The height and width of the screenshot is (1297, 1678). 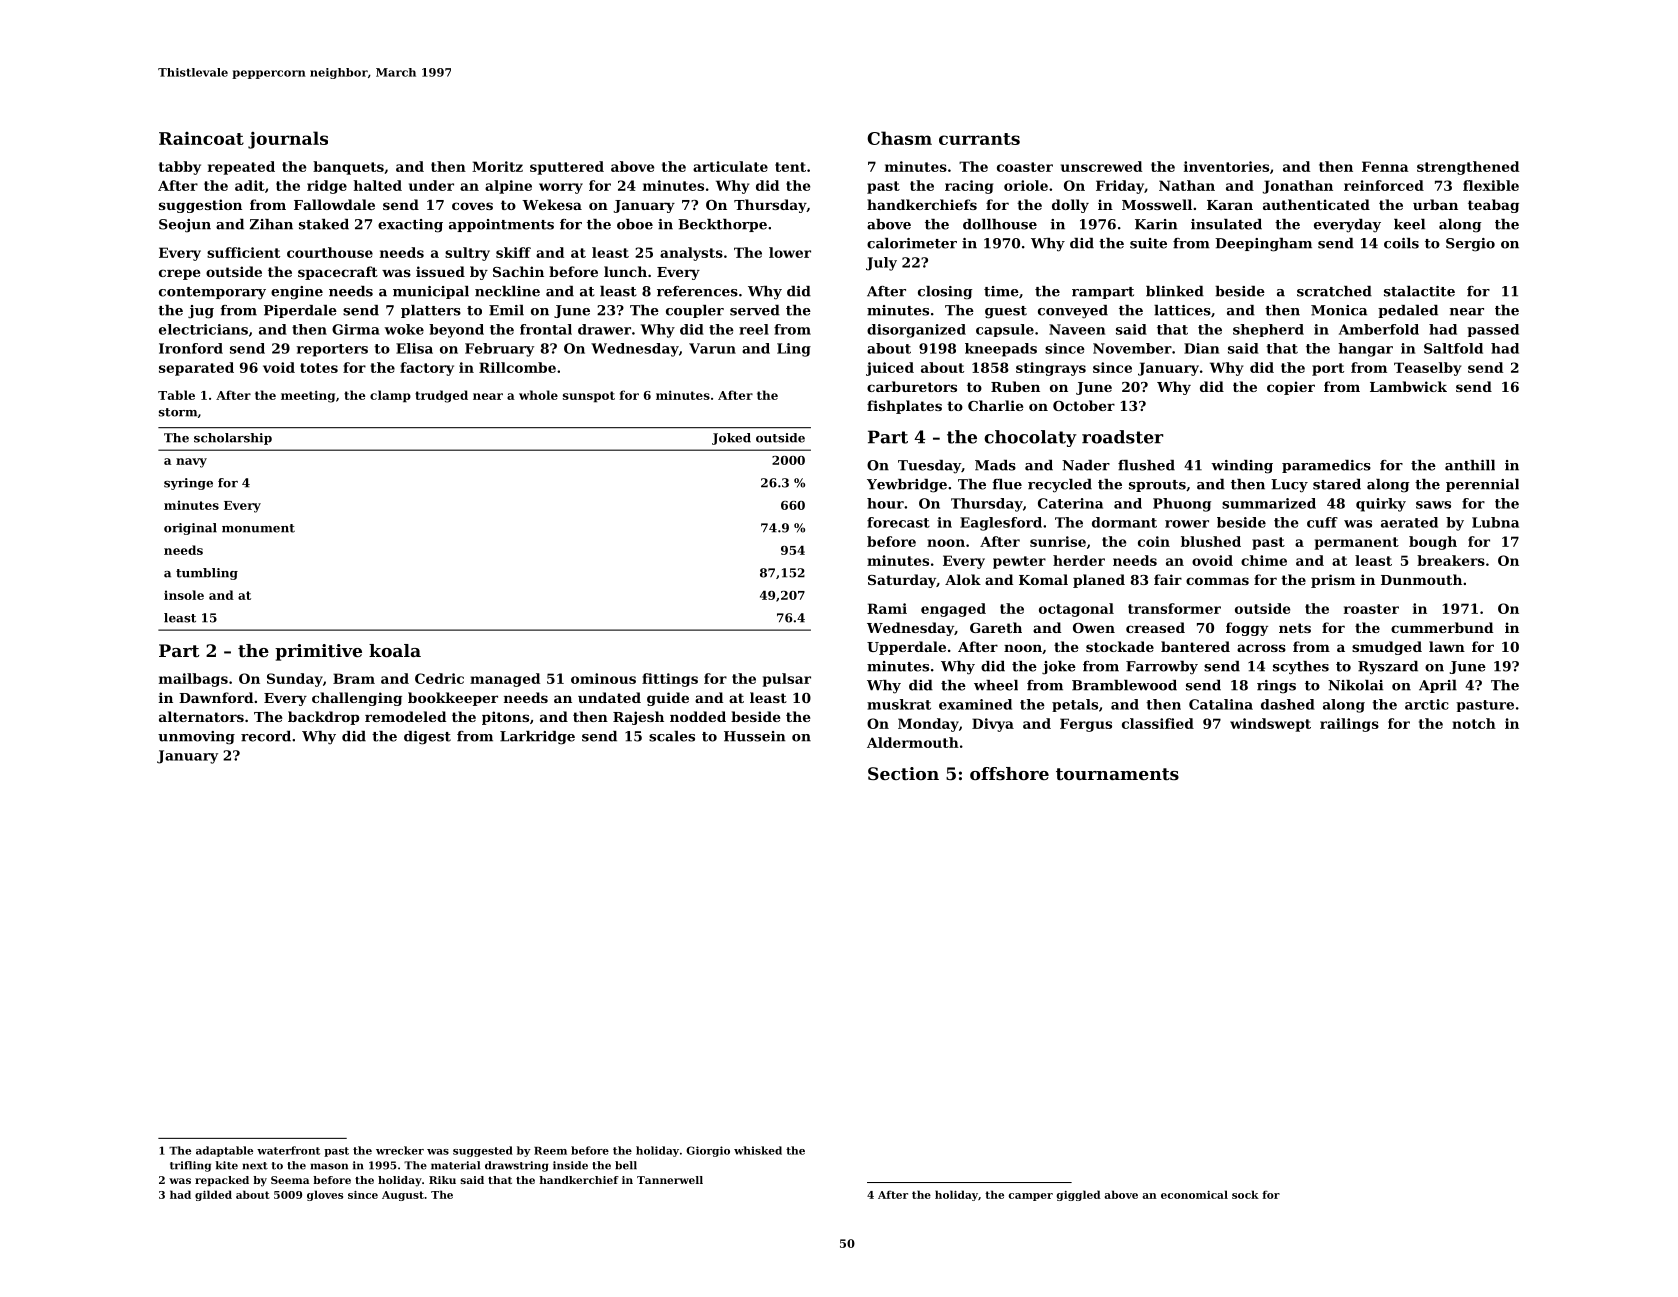 What do you see at coordinates (1470, 245) in the screenshot?
I see `Sergio` at bounding box center [1470, 245].
